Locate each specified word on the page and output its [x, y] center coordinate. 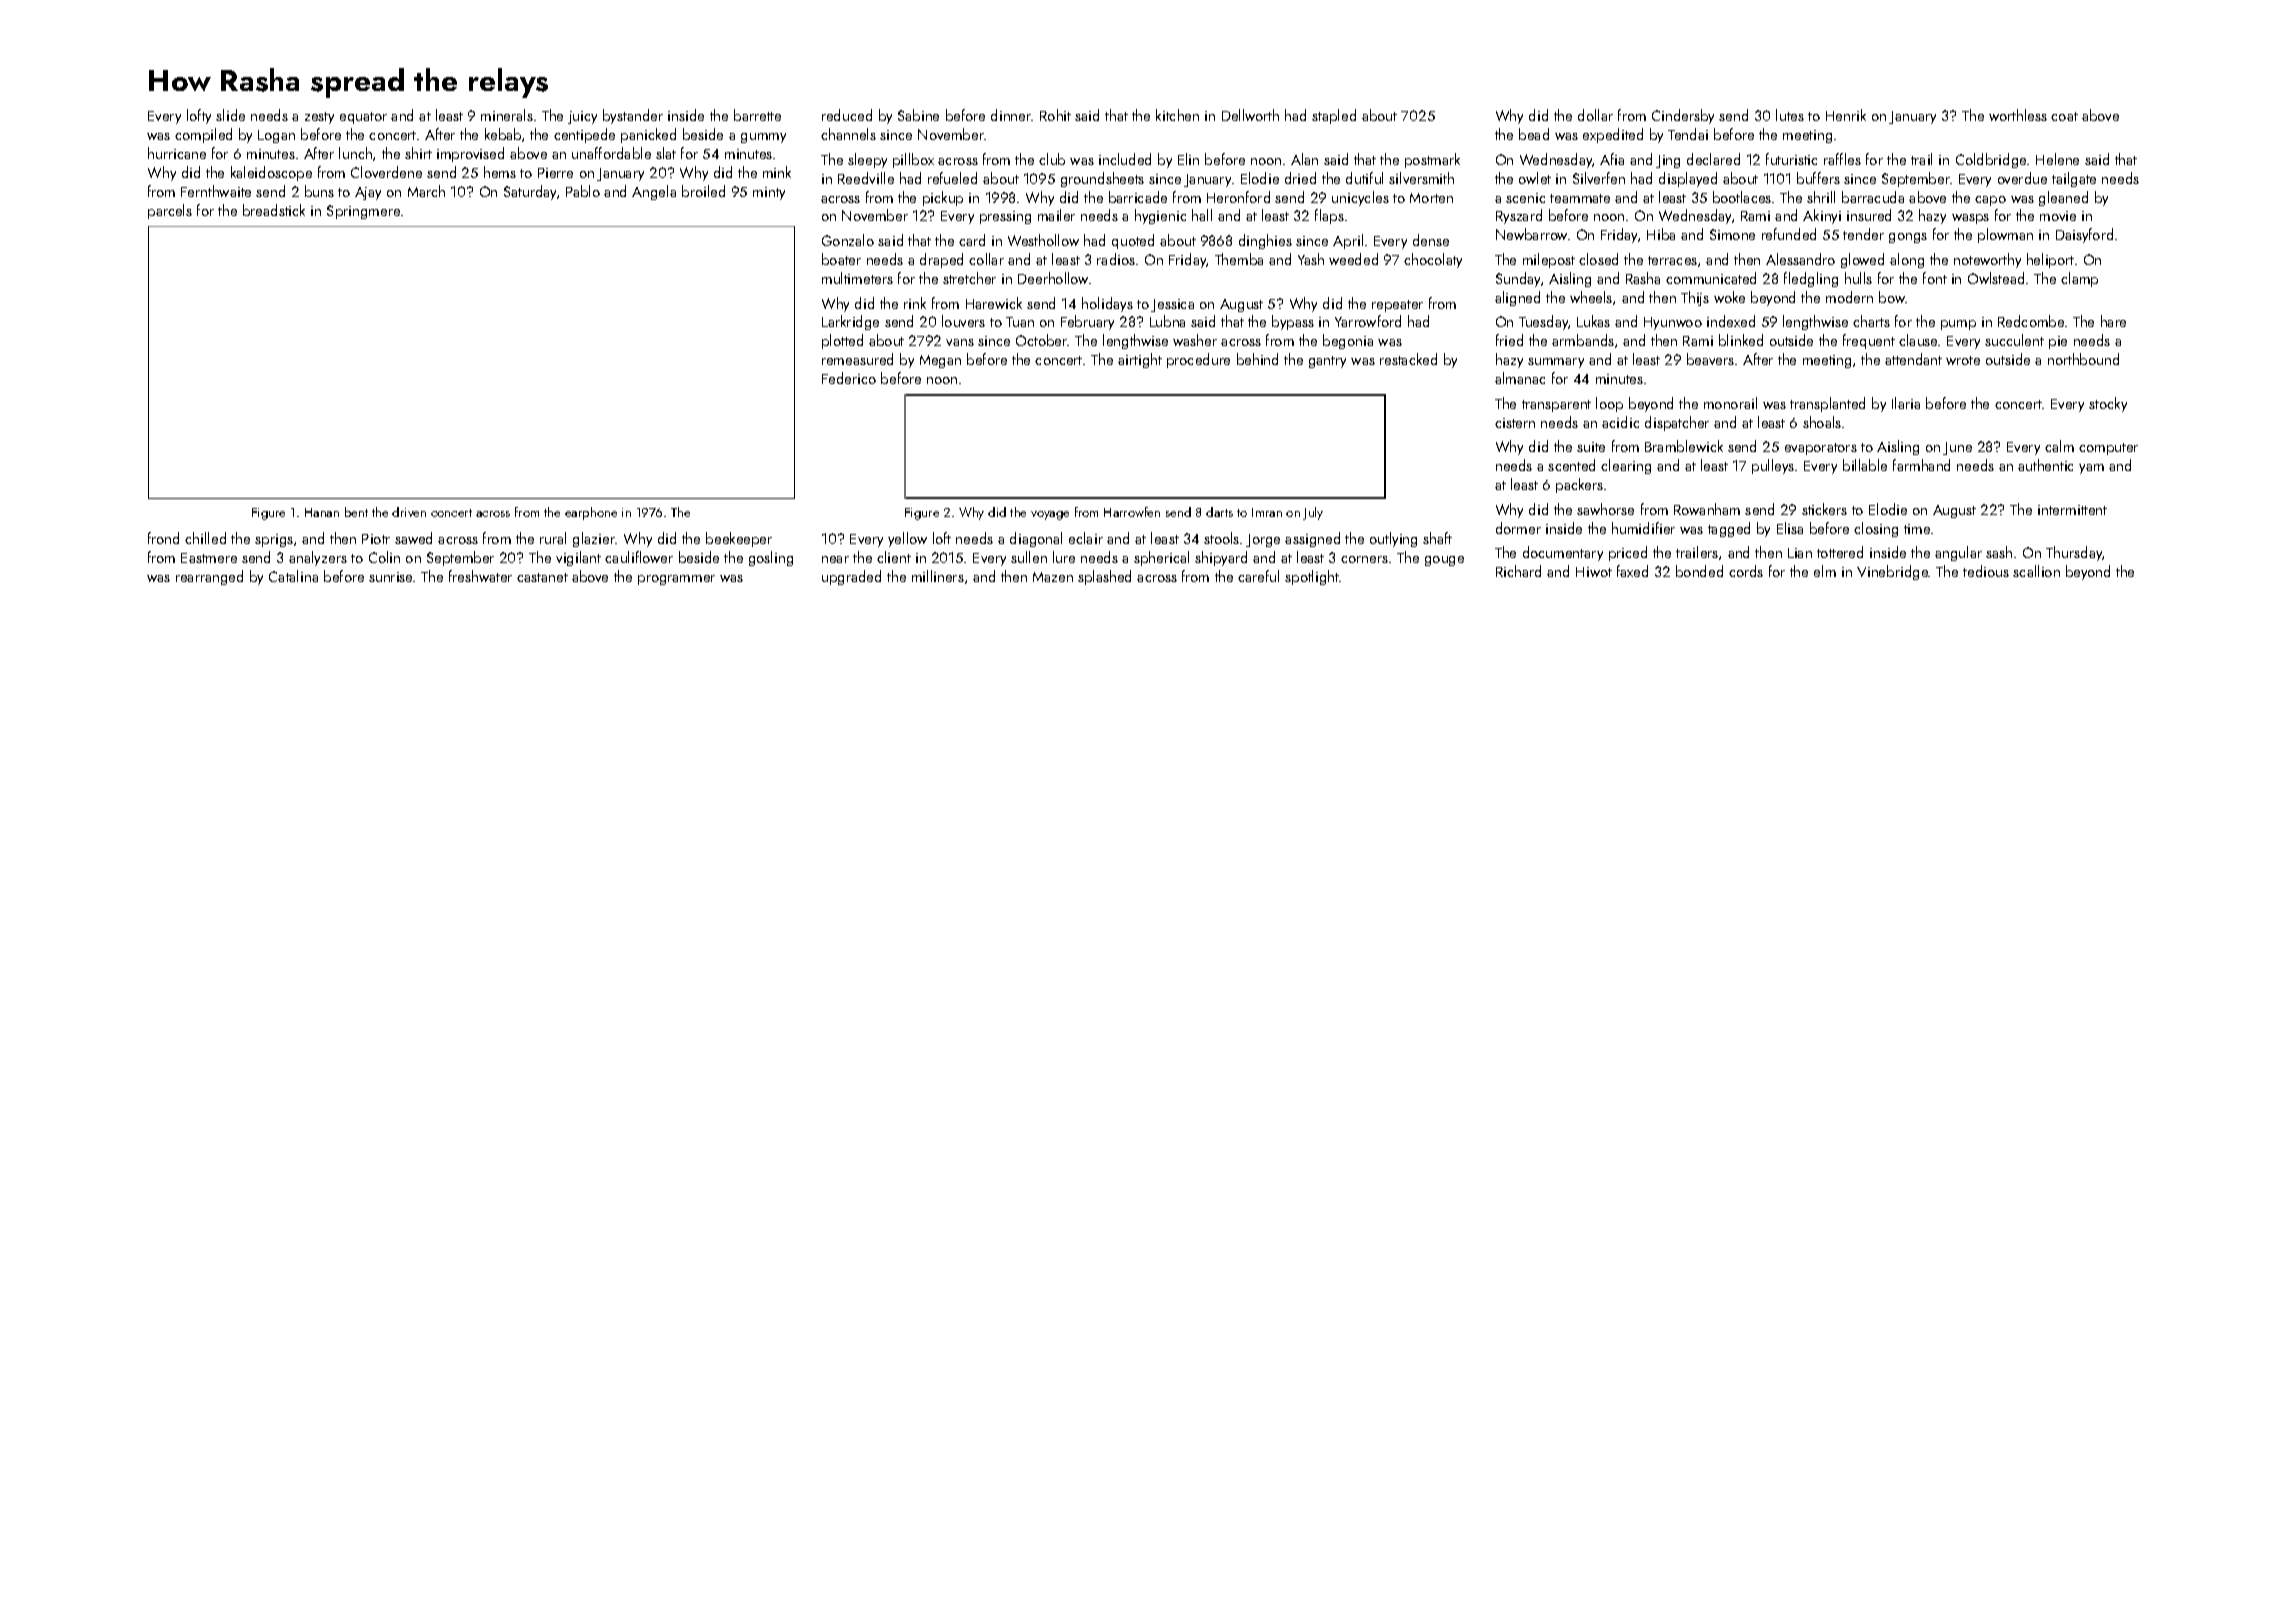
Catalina [293, 576]
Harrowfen [1132, 512]
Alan [1304, 159]
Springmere [363, 212]
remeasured [857, 359]
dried [1300, 178]
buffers [1818, 178]
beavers [1710, 359]
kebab [503, 134]
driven [409, 512]
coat [2064, 116]
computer [2108, 449]
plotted [842, 341]
